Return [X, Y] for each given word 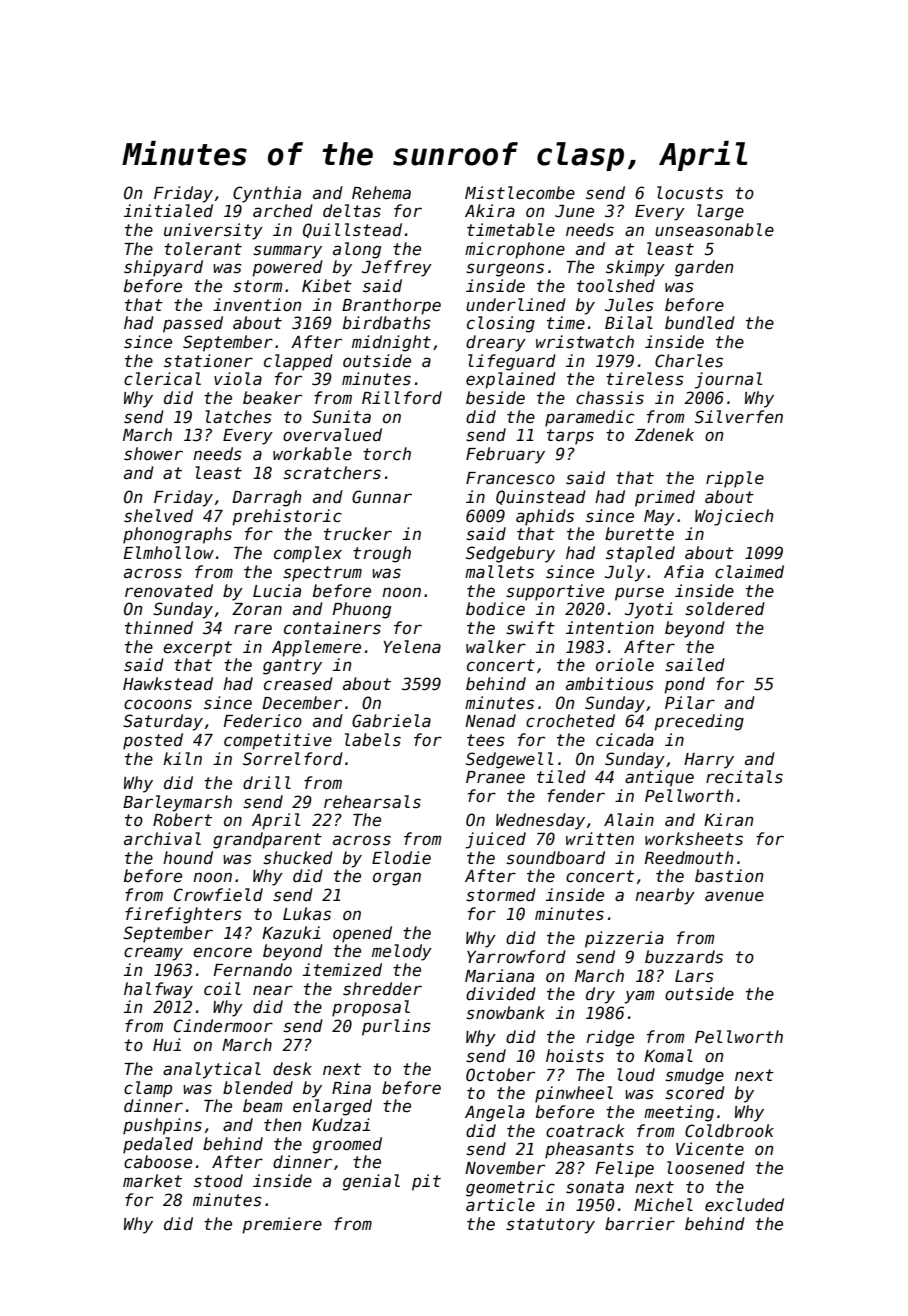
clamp [148, 1089]
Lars [694, 976]
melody [402, 952]
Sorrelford [293, 759]
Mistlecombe [520, 193]
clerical [162, 379]
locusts [690, 193]
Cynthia [267, 194]
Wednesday [540, 821]
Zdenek [664, 435]
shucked [298, 858]
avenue [734, 896]
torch [387, 454]
